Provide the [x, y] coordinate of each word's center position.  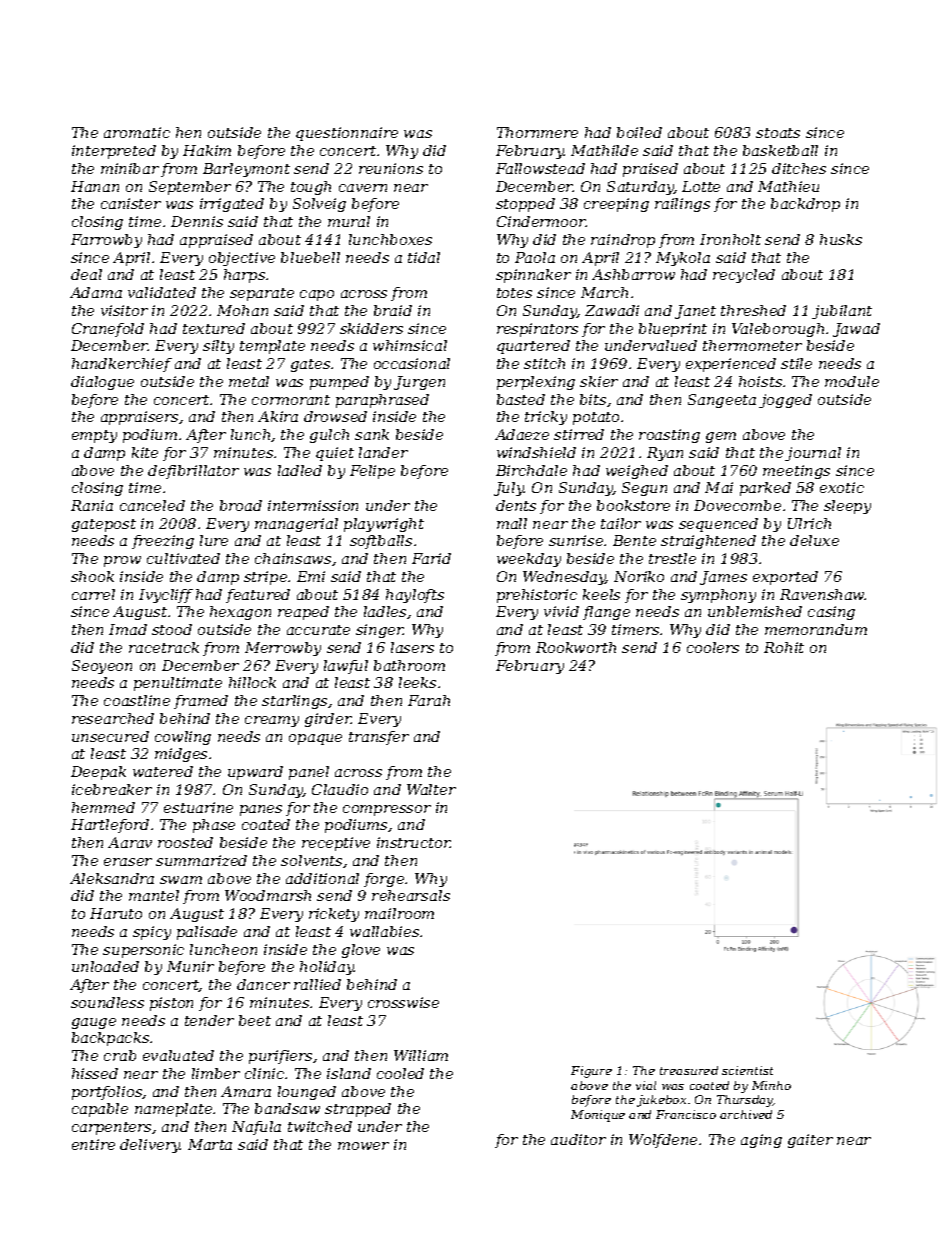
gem [721, 437]
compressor [387, 810]
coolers [713, 647]
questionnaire [347, 134]
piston [171, 1004]
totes [514, 293]
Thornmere [537, 132]
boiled [639, 132]
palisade [207, 933]
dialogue [102, 383]
